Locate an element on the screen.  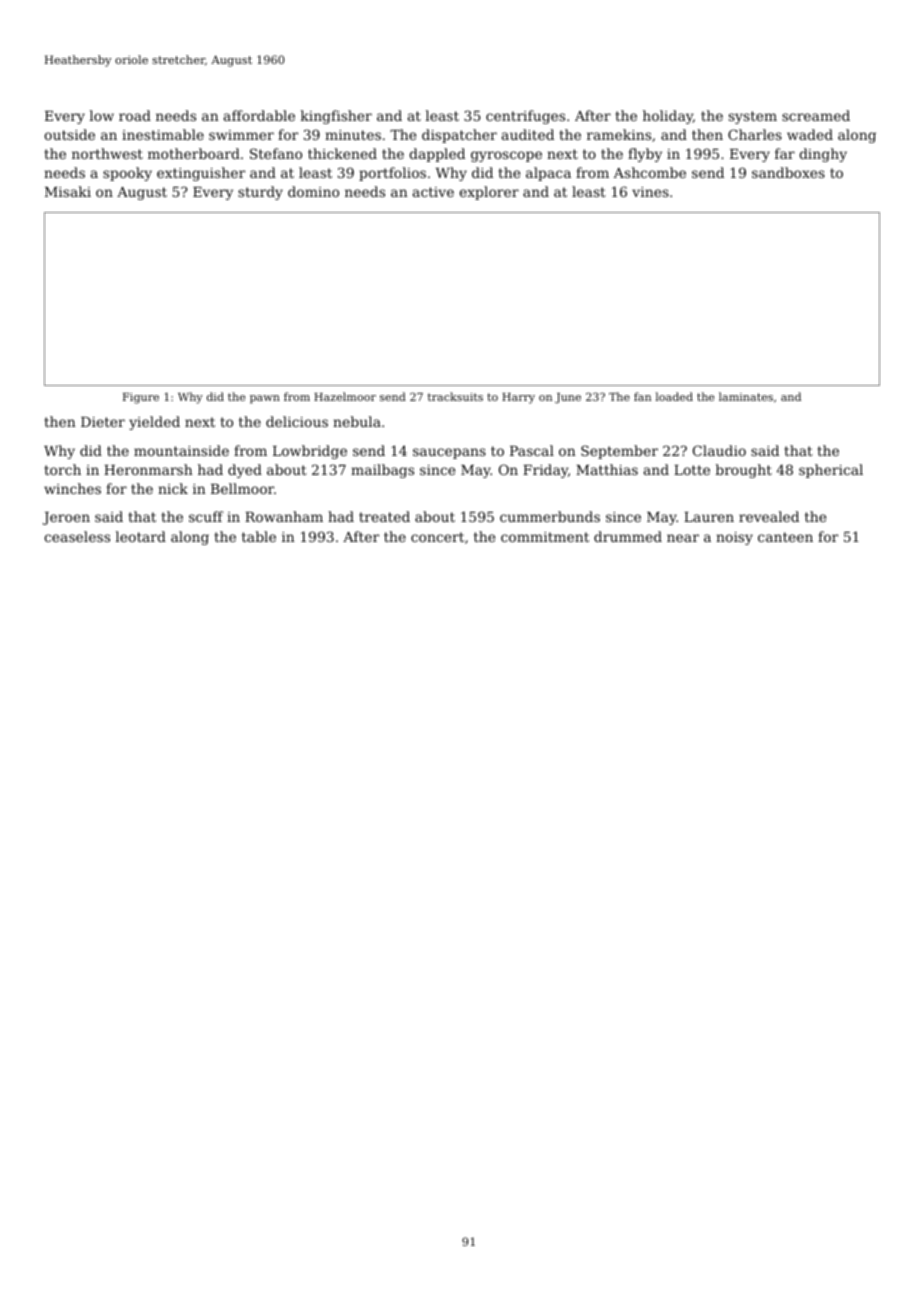
screamed is located at coordinates (816, 115).
